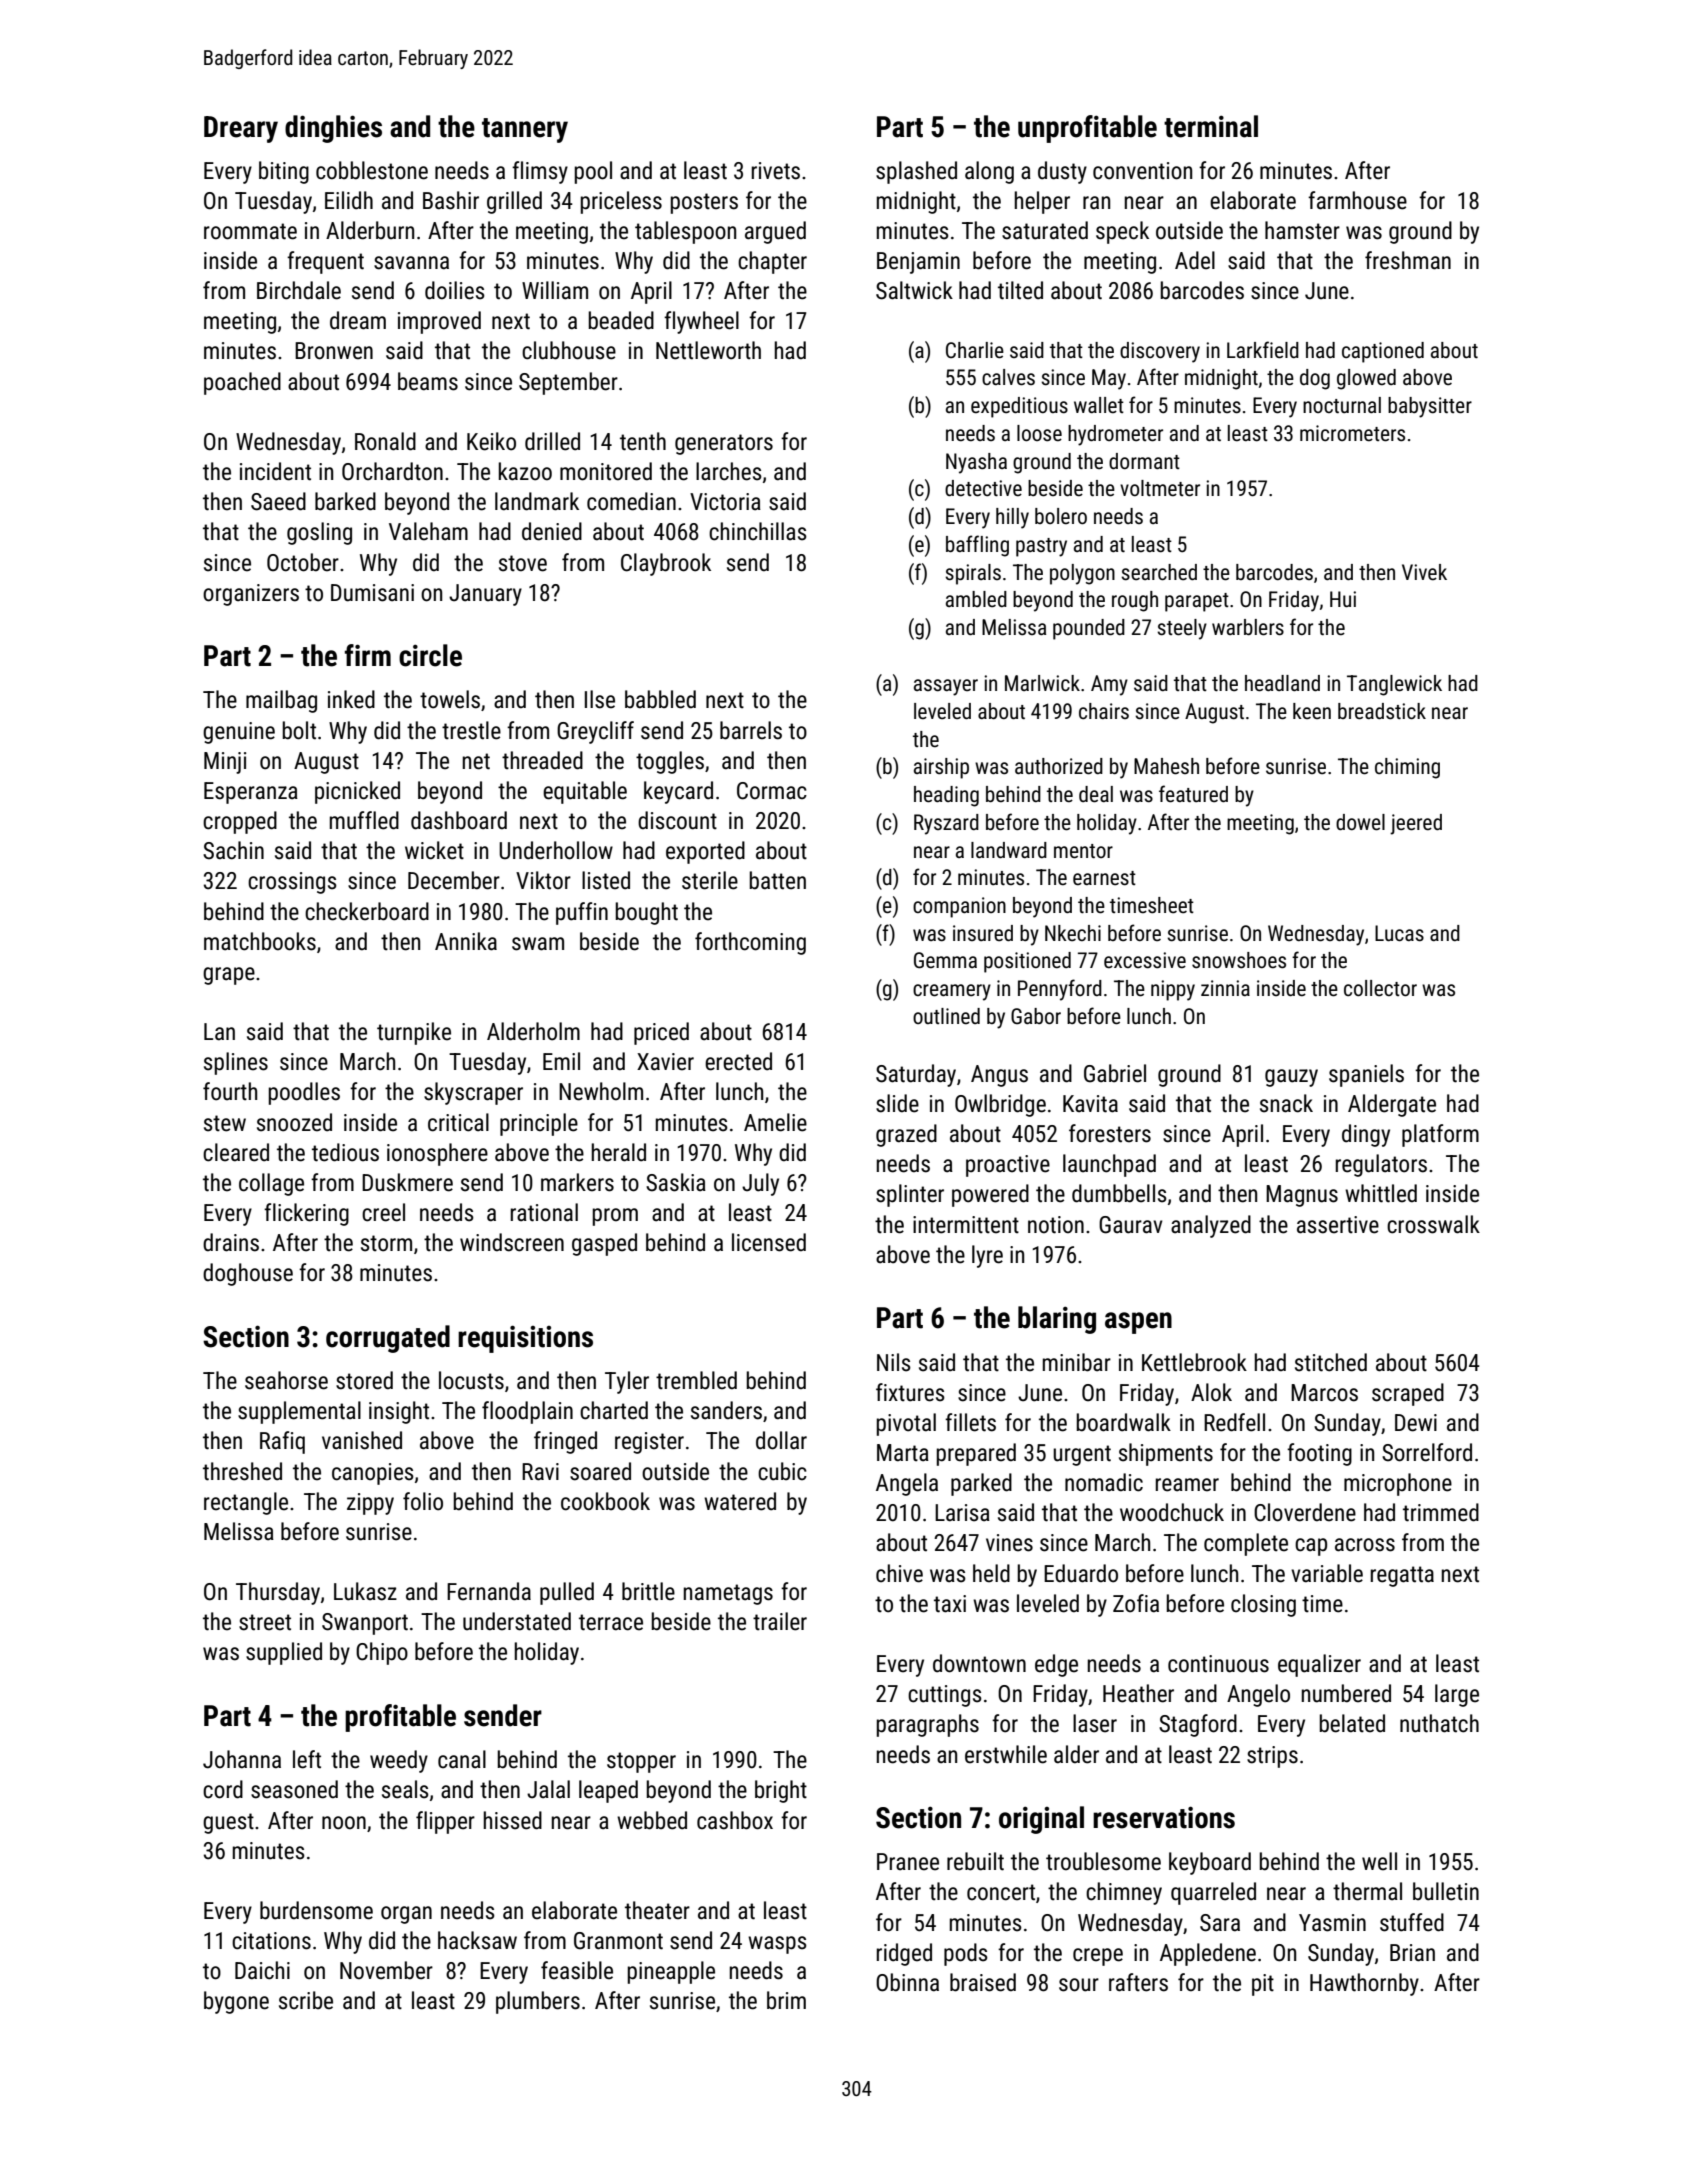 This document has height=2178, width=1683. What do you see at coordinates (1408, 260) in the document?
I see `freshman` at bounding box center [1408, 260].
